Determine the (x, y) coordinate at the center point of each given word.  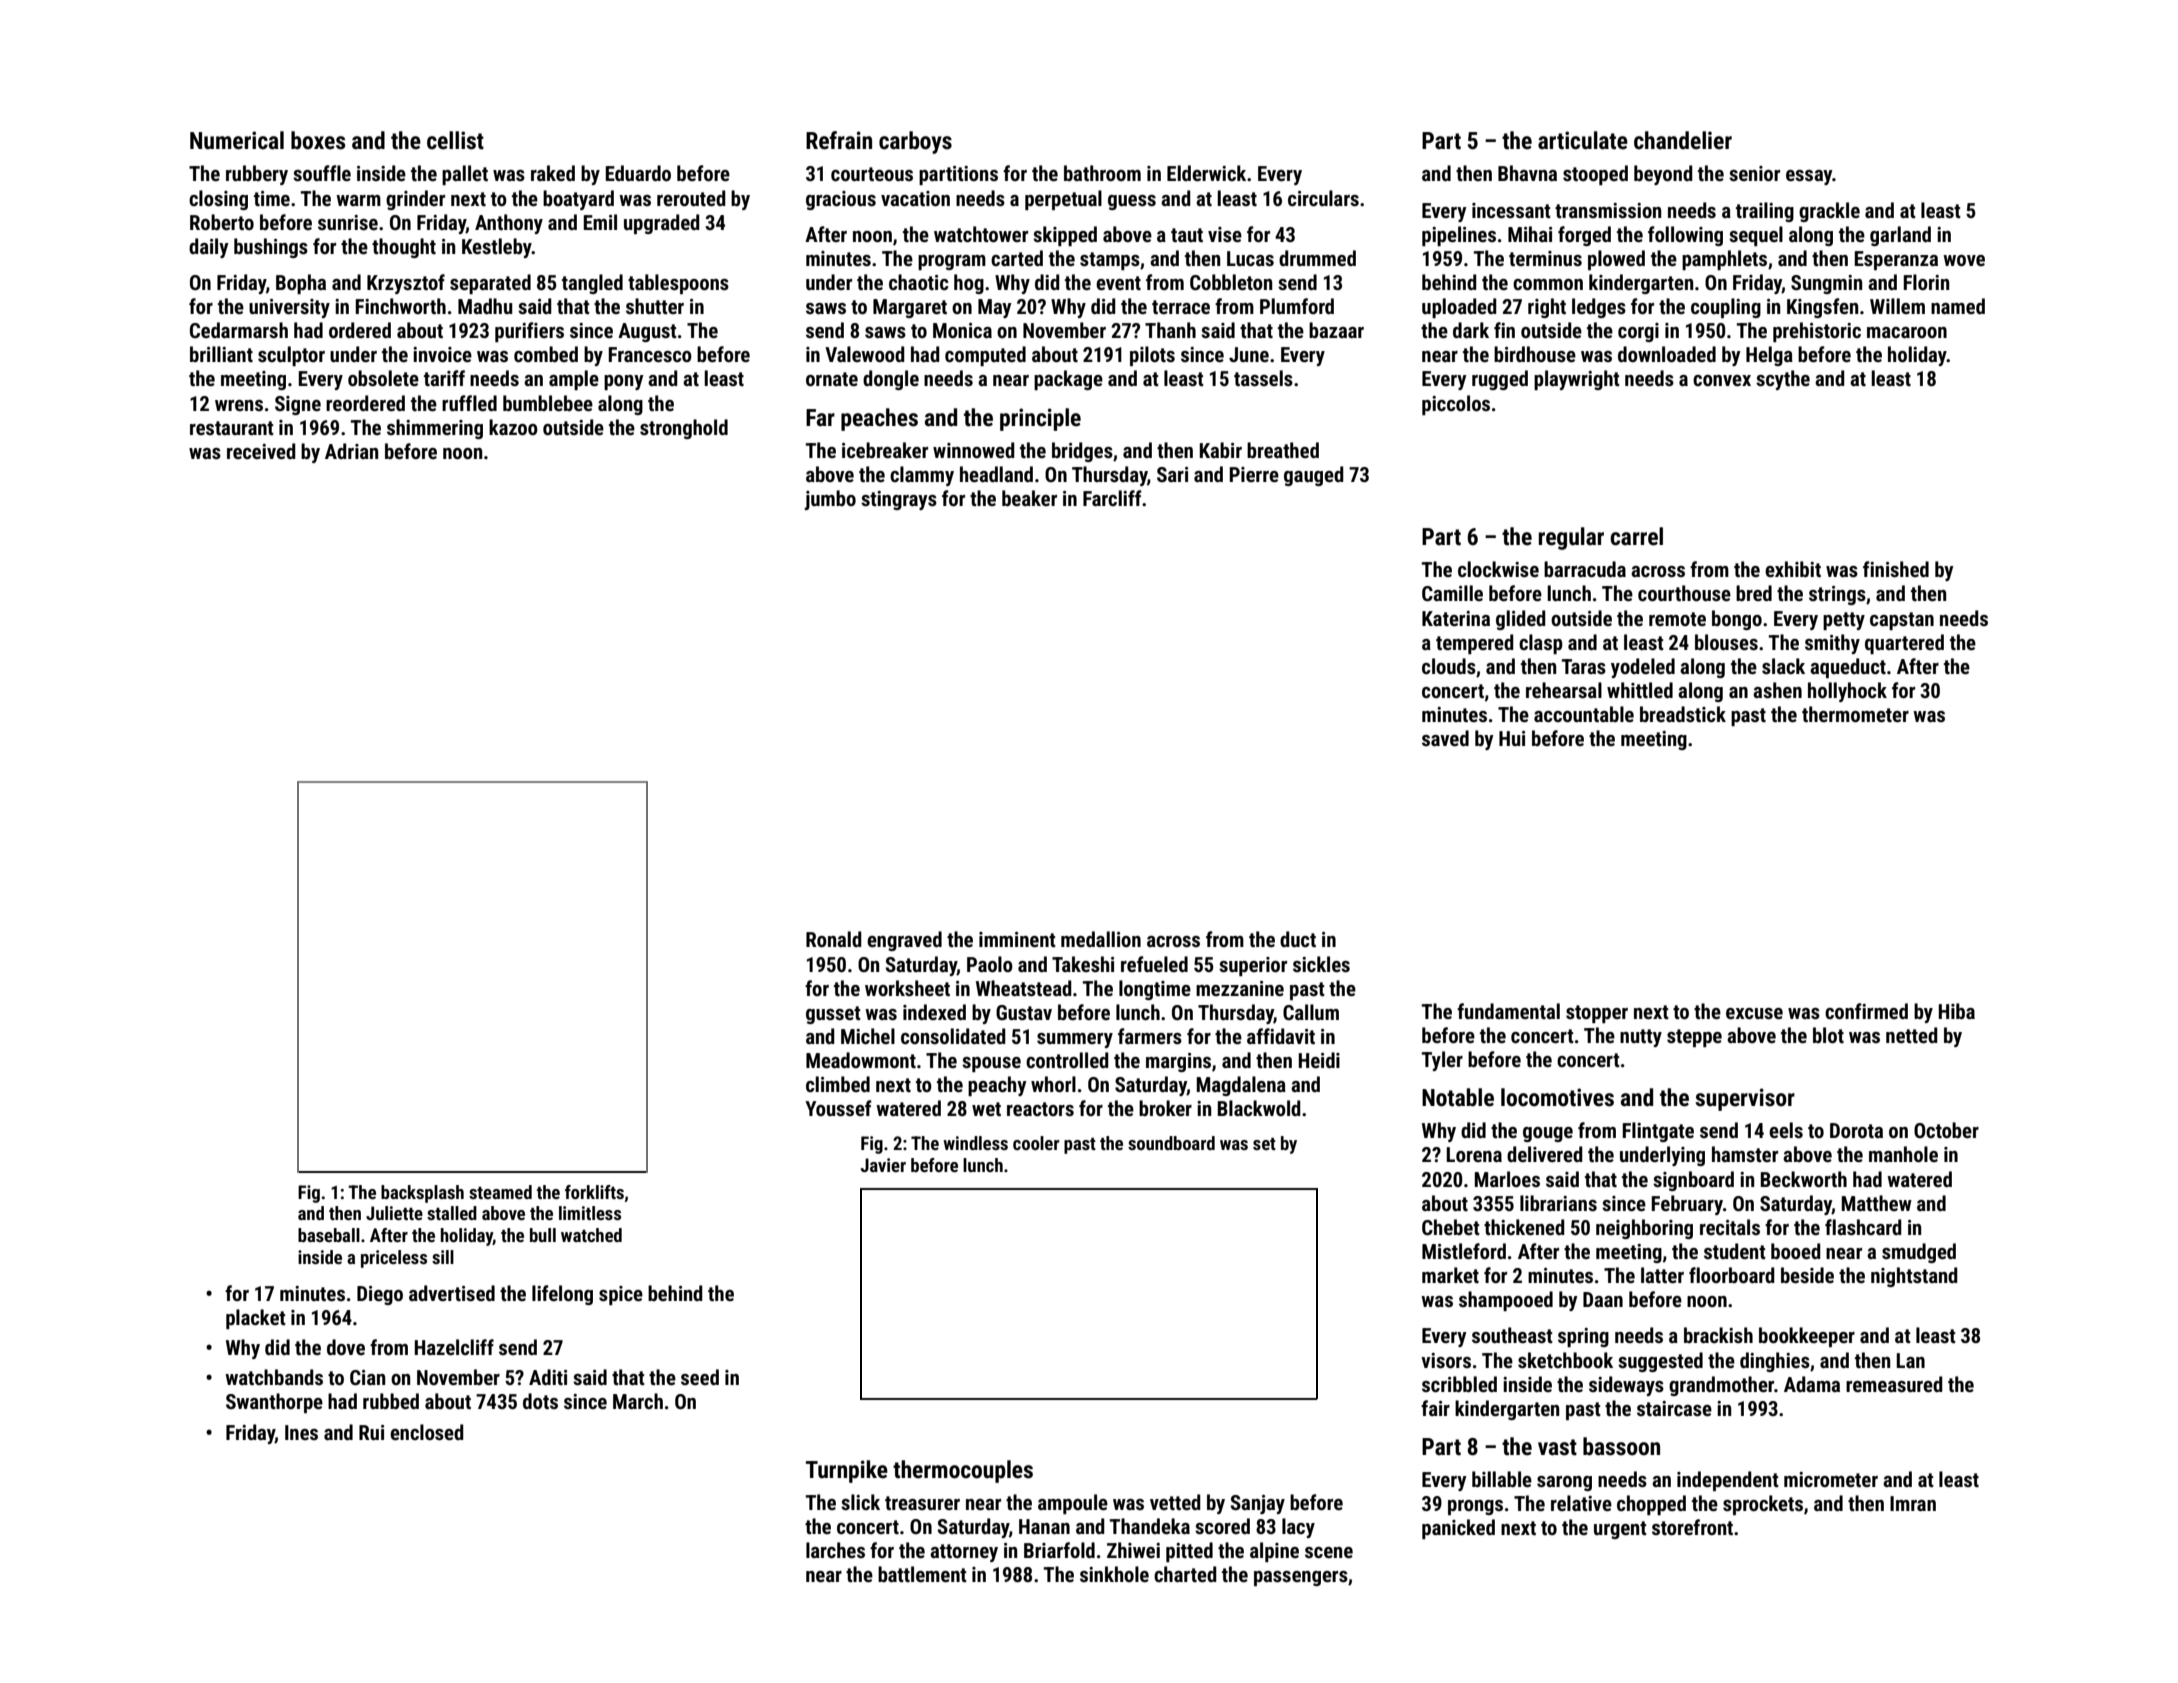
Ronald (834, 939)
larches (835, 1550)
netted (1912, 1035)
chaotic (919, 282)
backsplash (422, 1194)
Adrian (351, 451)
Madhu (485, 306)
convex (1722, 380)
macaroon (1907, 332)
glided (1521, 620)
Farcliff (1112, 498)
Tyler (1442, 1061)
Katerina (1456, 618)
